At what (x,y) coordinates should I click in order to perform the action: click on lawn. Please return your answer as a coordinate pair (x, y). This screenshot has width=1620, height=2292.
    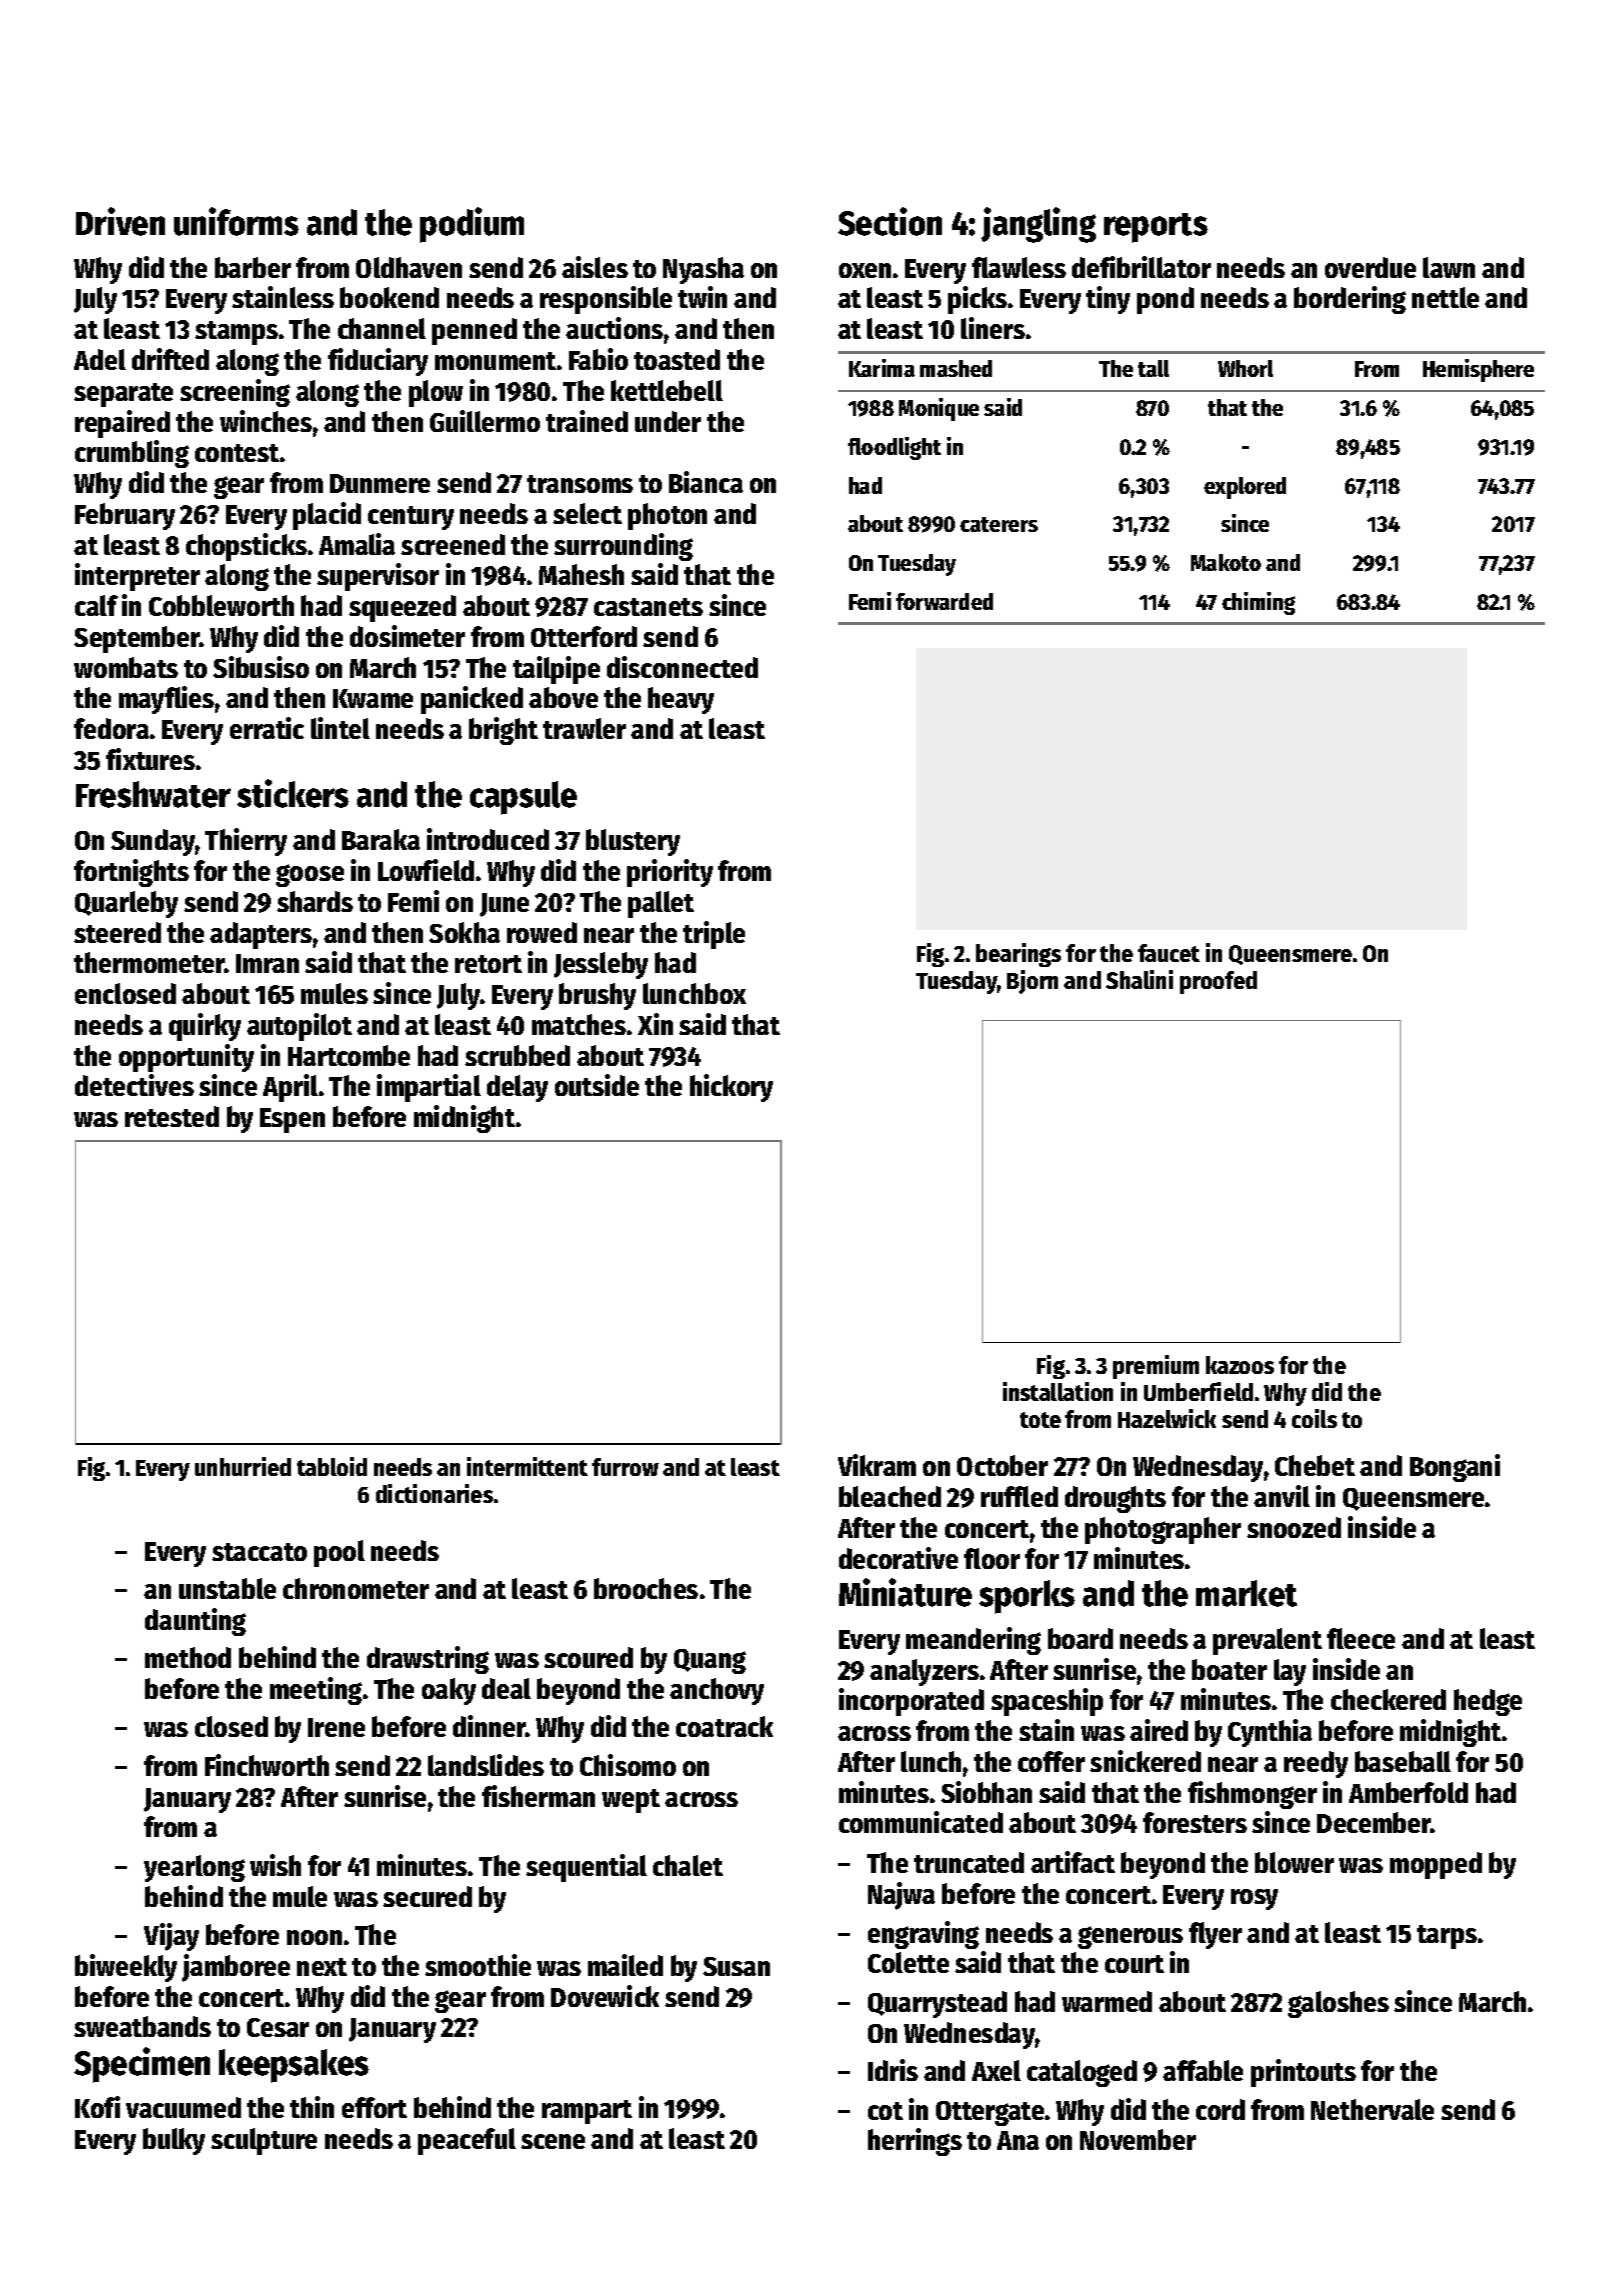
    Looking at the image, I should click on (1449, 267).
